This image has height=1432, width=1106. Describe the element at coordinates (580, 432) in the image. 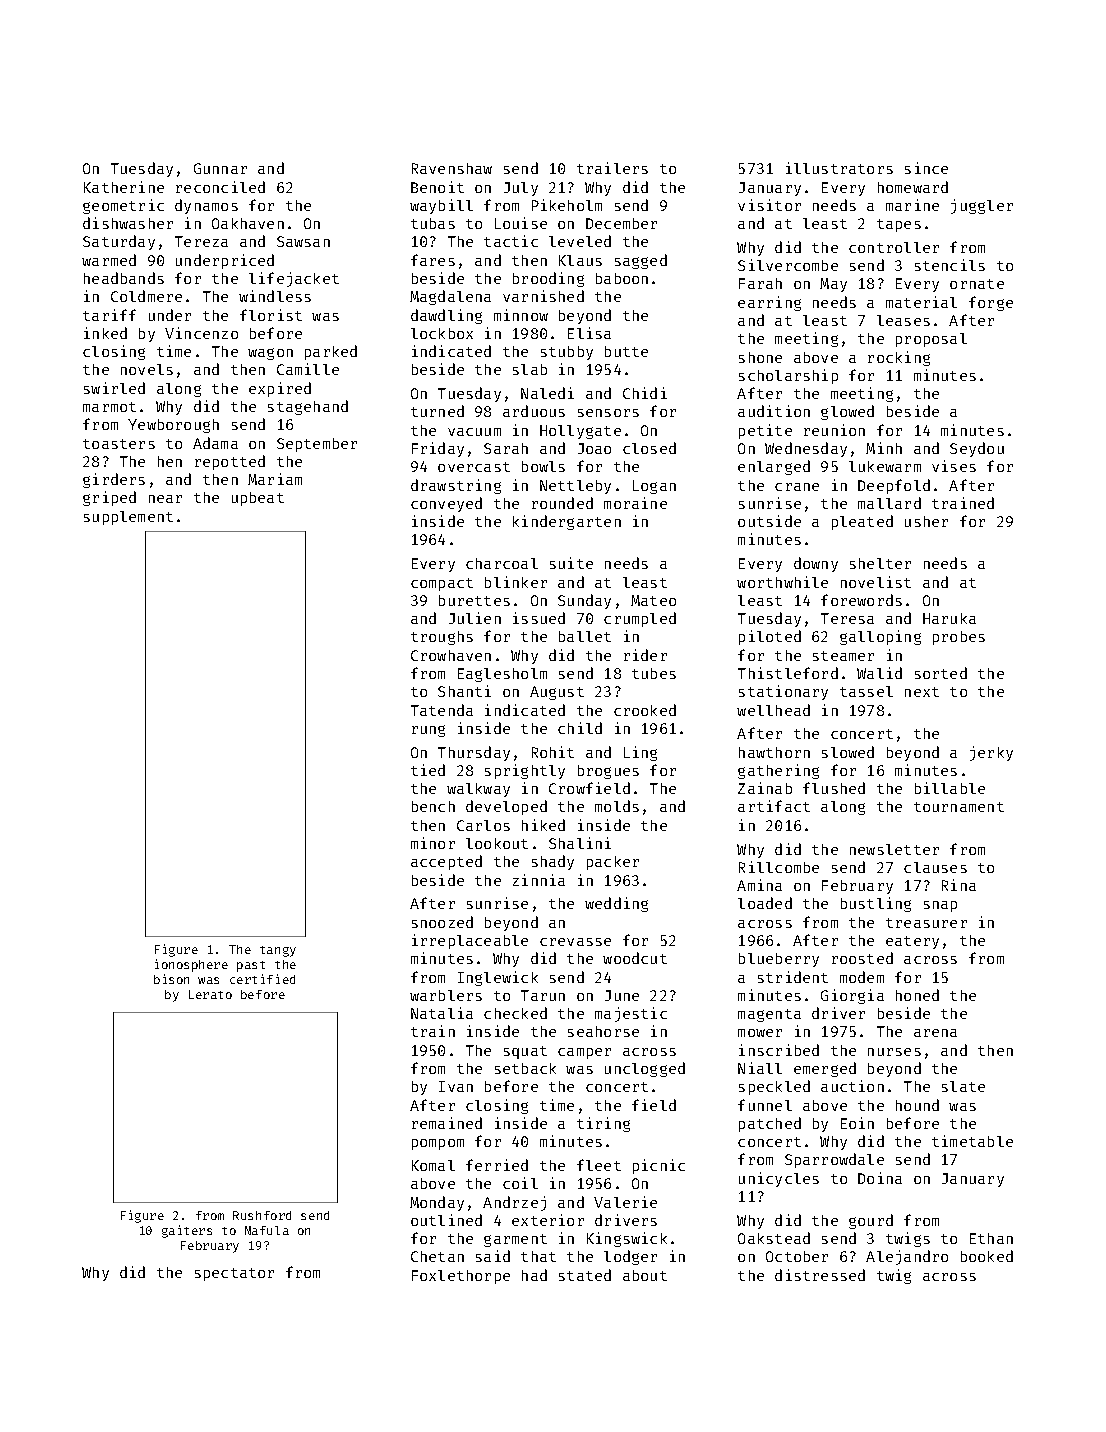

I see `Hollygate` at that location.
